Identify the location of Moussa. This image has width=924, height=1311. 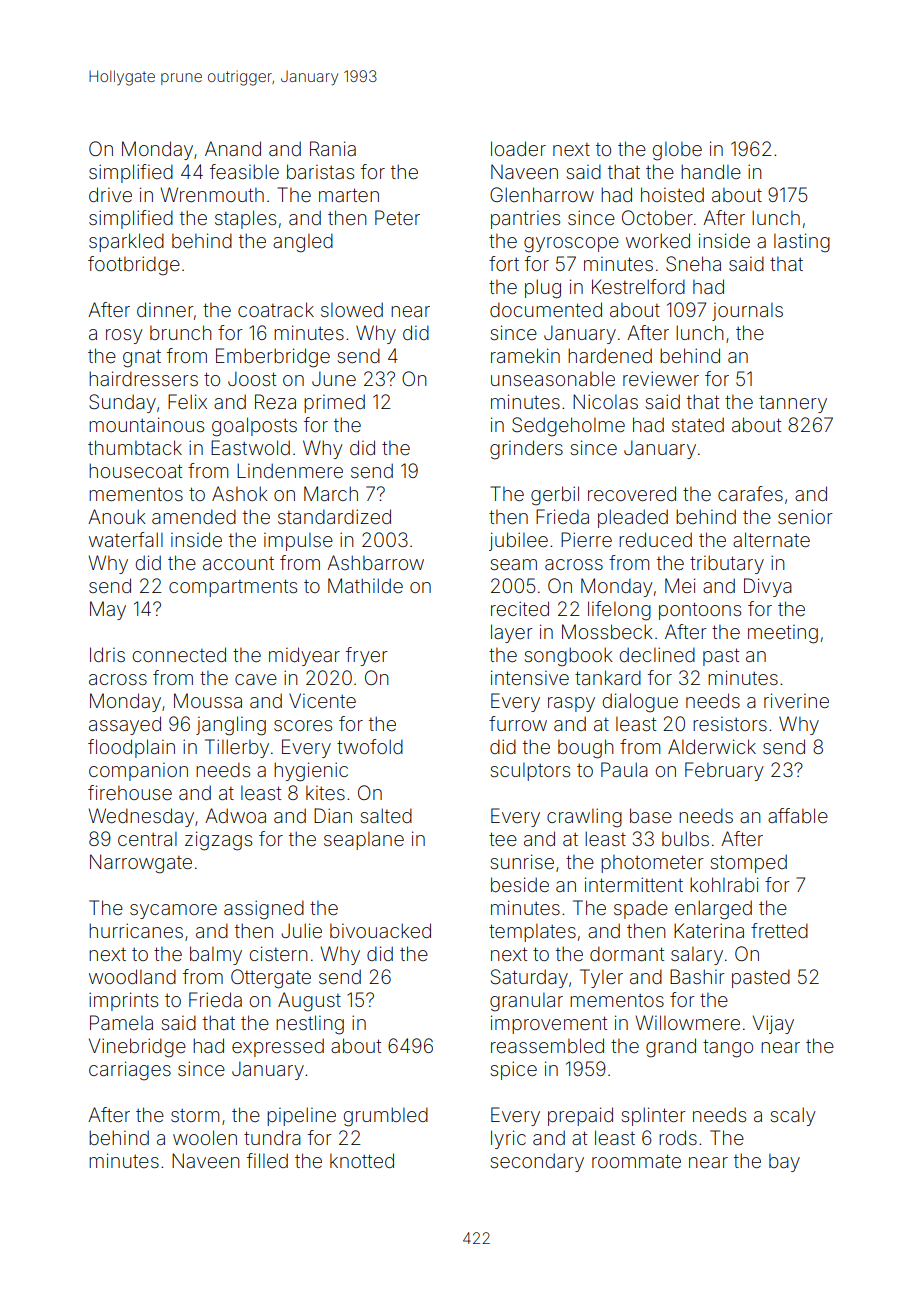
(208, 700).
